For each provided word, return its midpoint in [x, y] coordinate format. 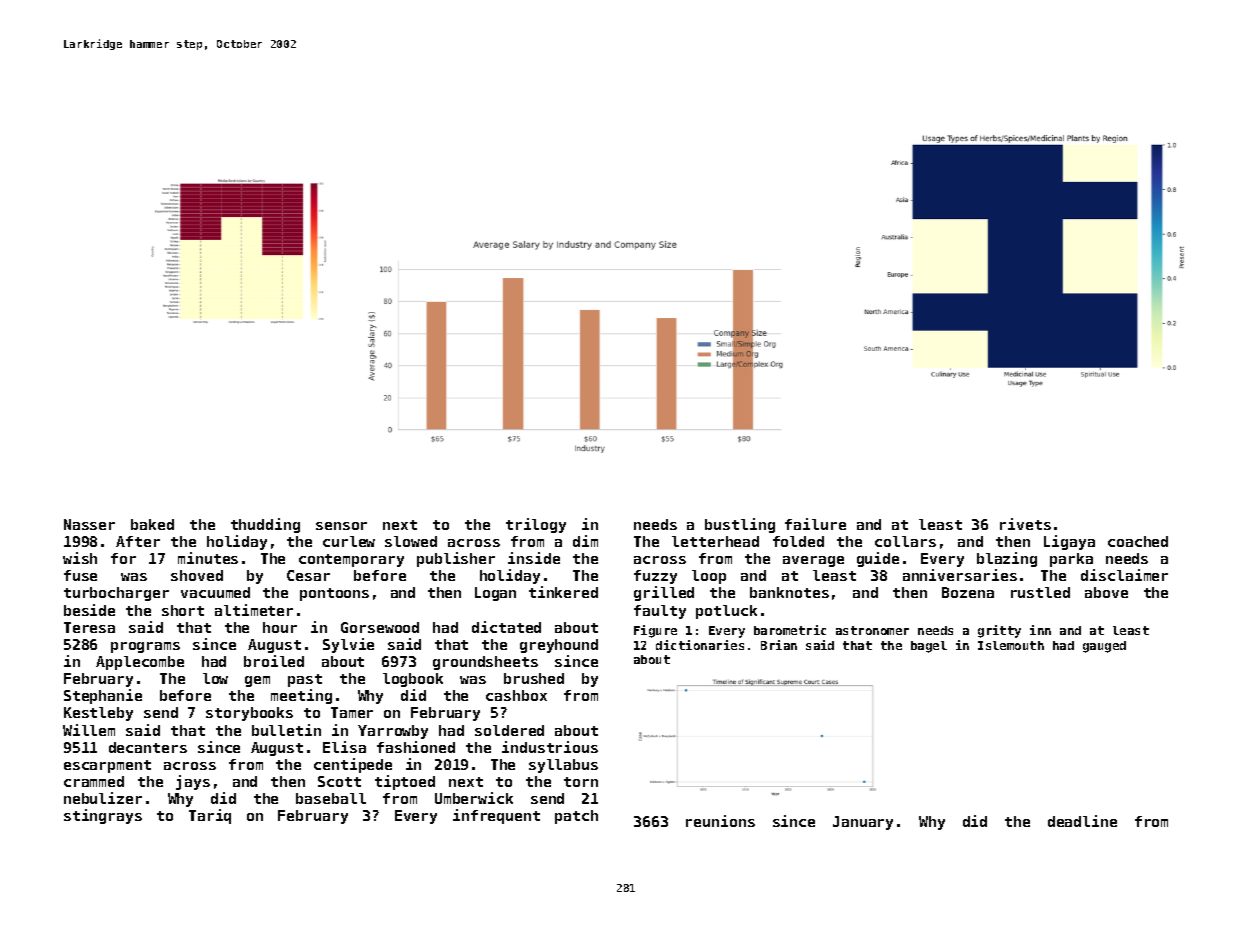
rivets [1025, 524]
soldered [509, 730]
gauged [1104, 647]
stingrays [103, 816]
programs [145, 647]
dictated [506, 627]
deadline [1082, 821]
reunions [720, 821]
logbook [413, 680]
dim [585, 541]
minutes [208, 558]
